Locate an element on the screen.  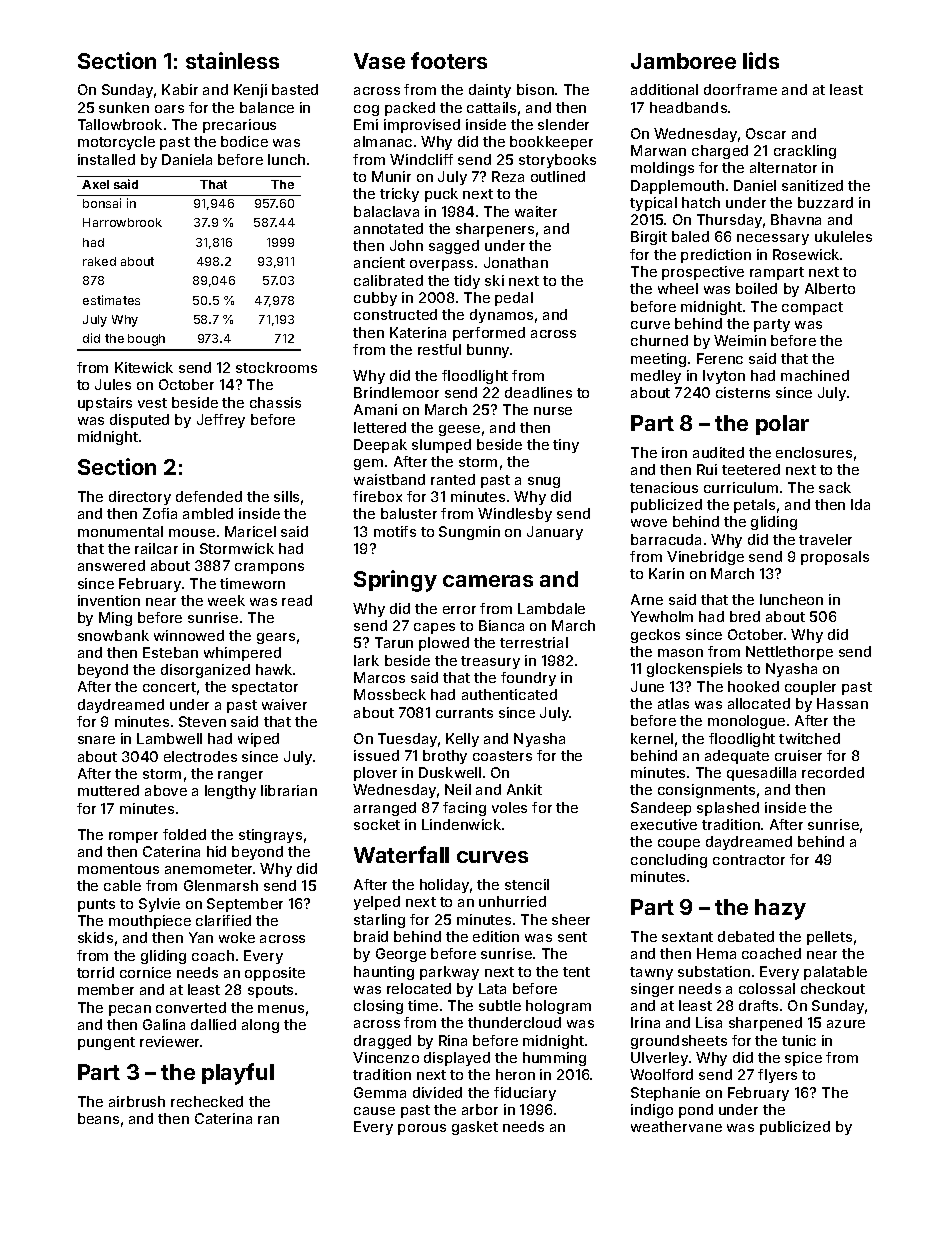
footers is located at coordinates (449, 60).
